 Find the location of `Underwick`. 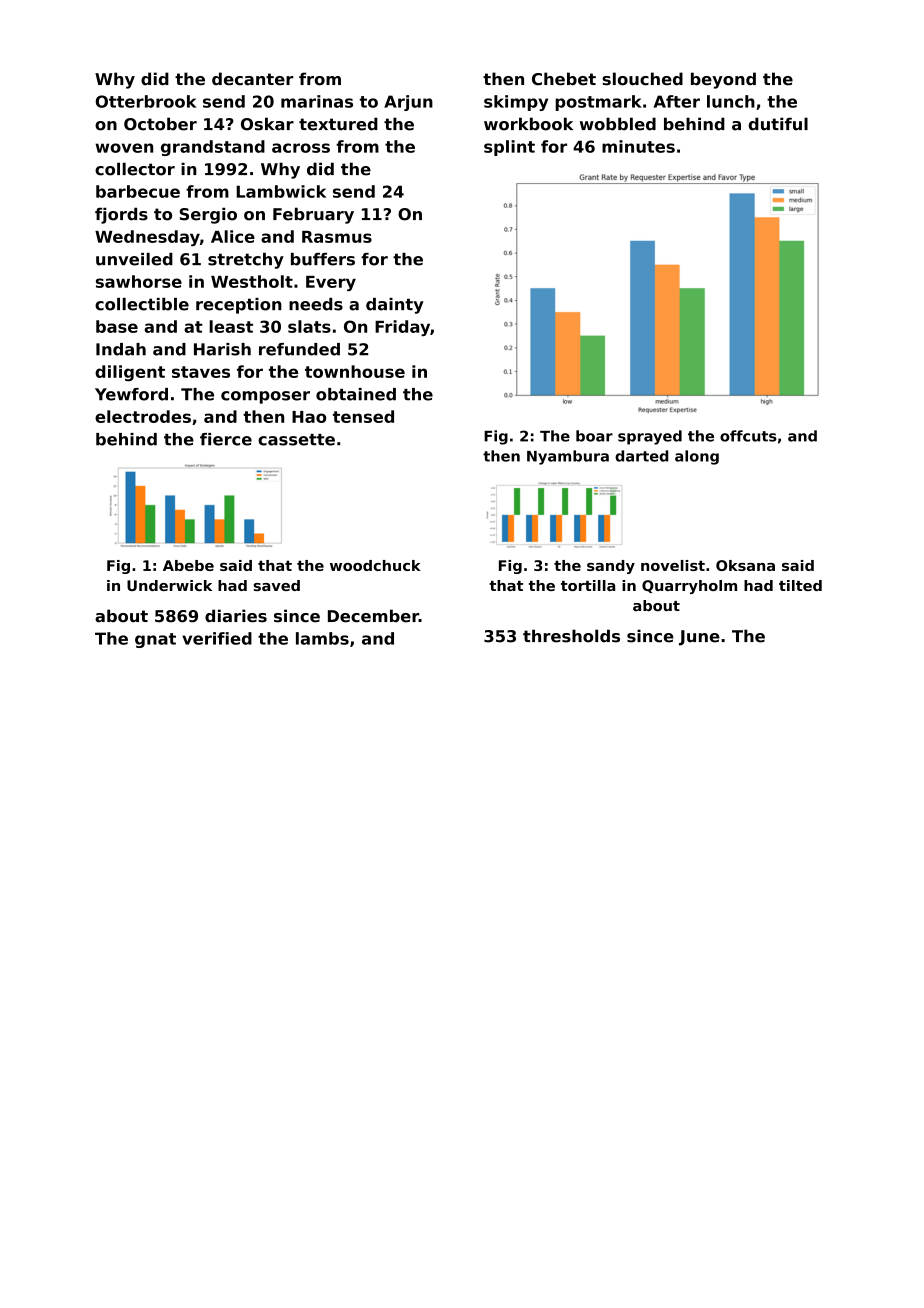

Underwick is located at coordinates (169, 585).
